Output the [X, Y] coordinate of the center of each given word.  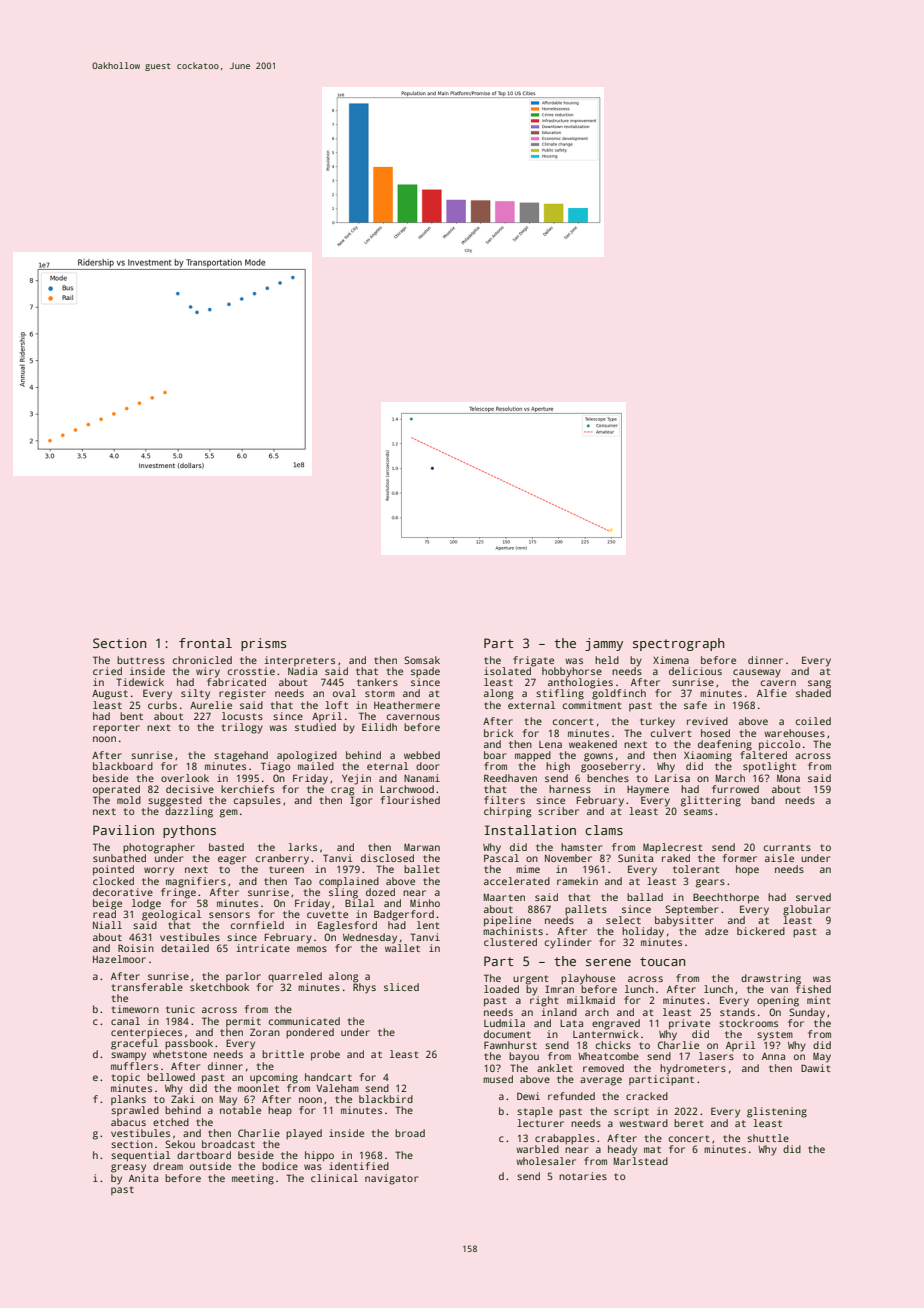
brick [498, 733]
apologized [307, 756]
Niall [107, 925]
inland [559, 1012]
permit [243, 1022]
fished [813, 989]
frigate [533, 661]
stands [737, 1012]
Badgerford [404, 915]
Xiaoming [708, 756]
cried [107, 671]
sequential [140, 1156]
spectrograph [678, 644]
